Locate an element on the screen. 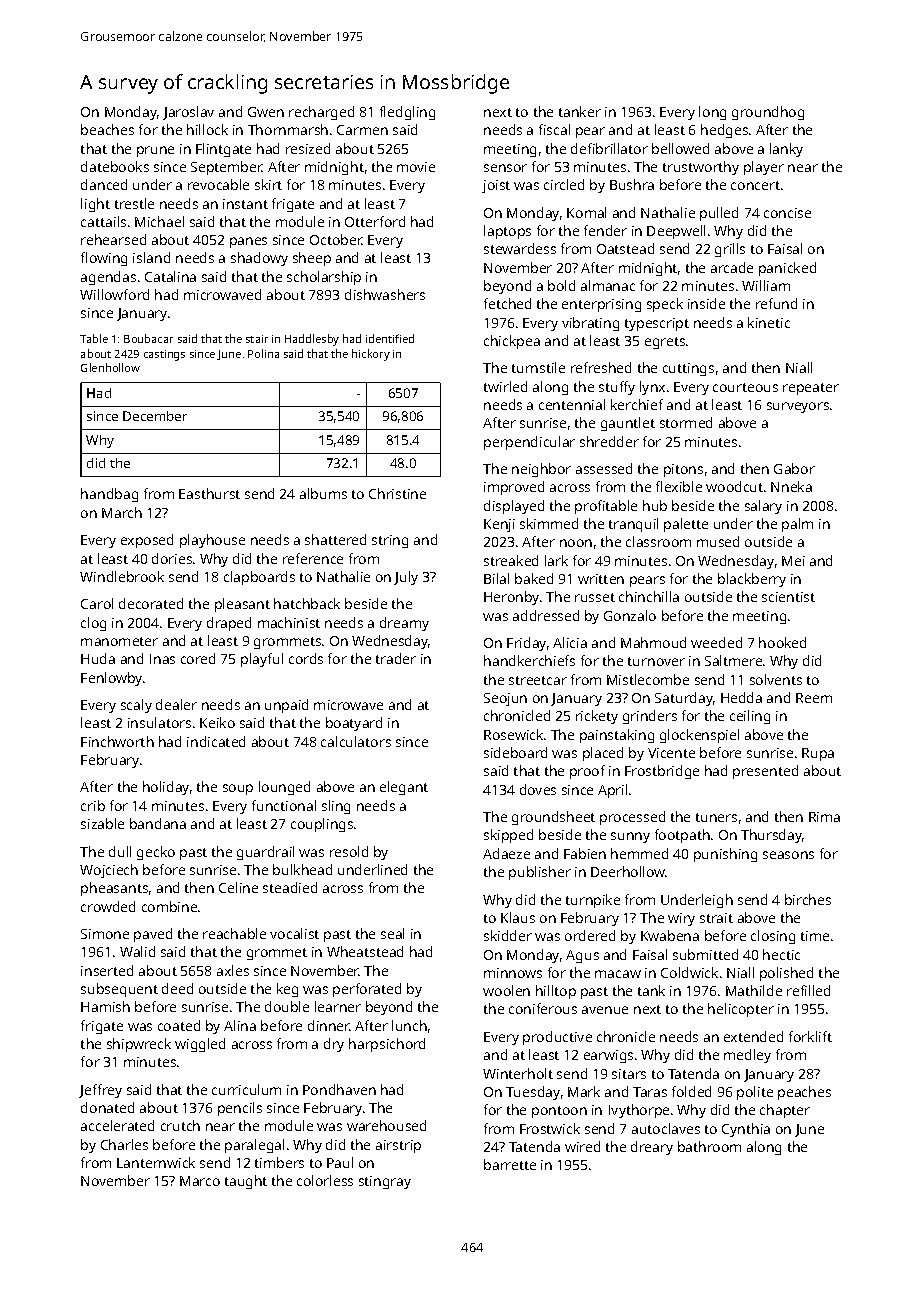  Deepwell is located at coordinates (676, 232).
